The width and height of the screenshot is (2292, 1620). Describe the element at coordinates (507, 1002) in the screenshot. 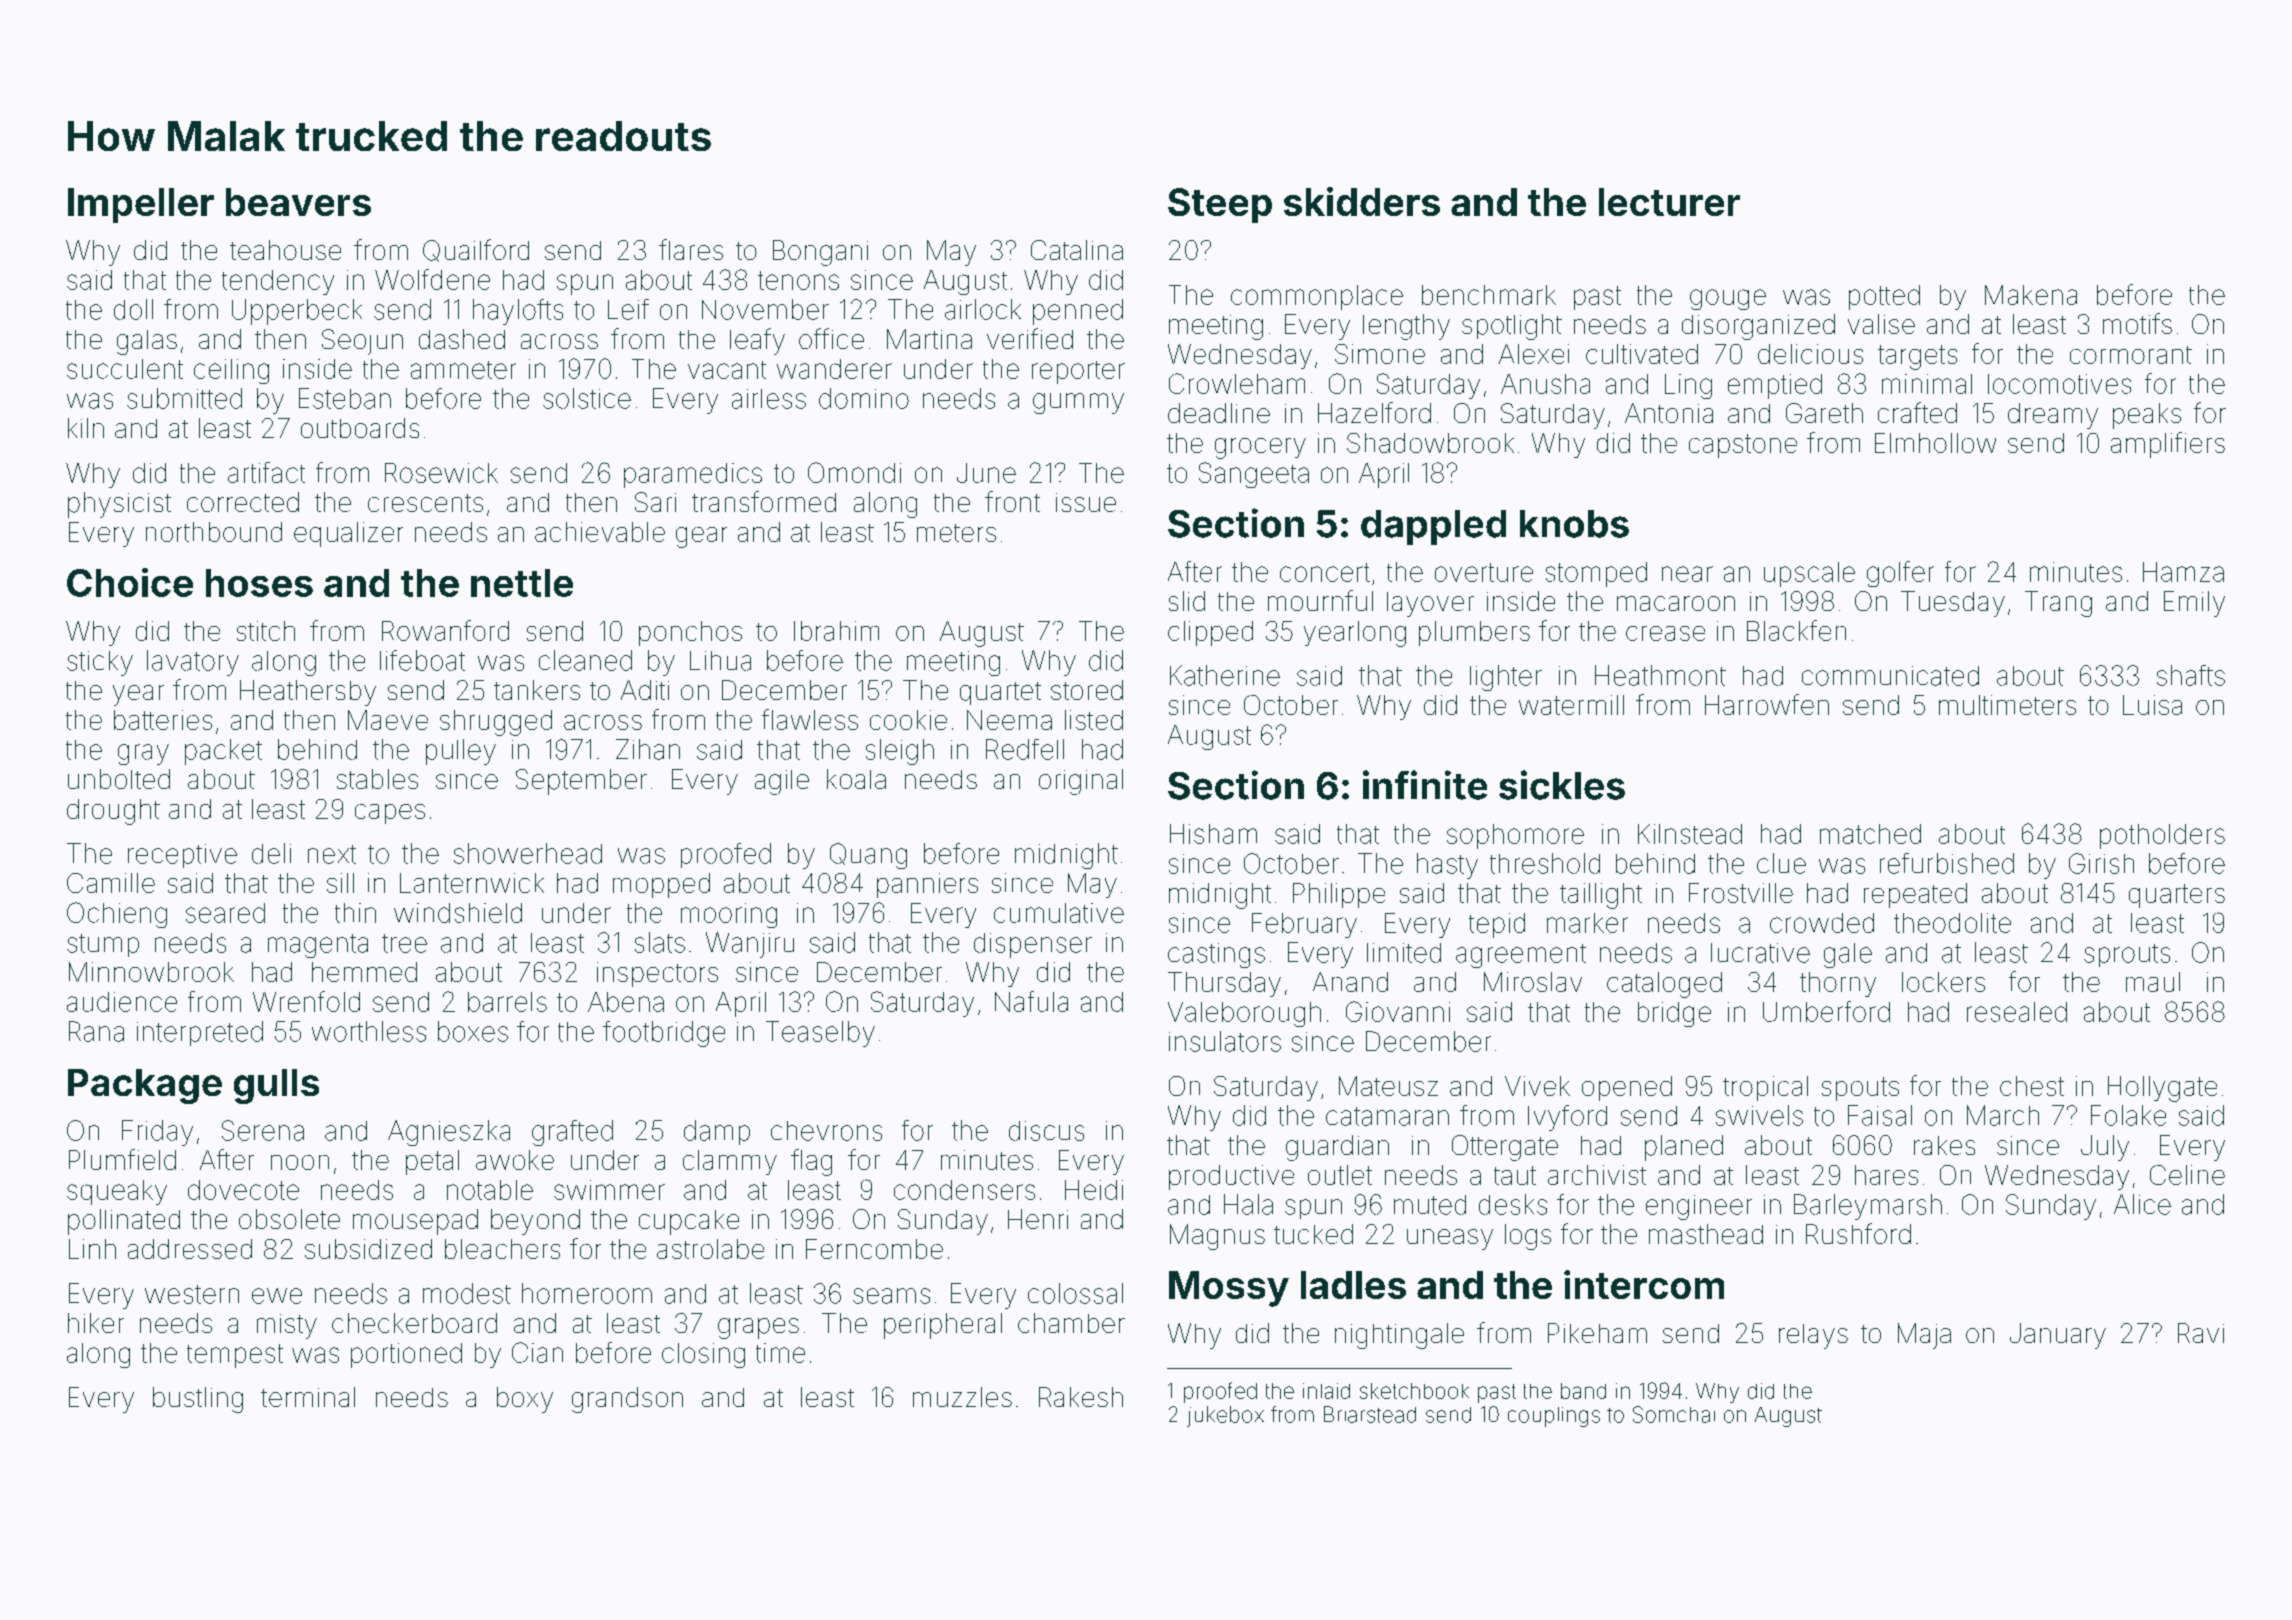

I see `barrels` at that location.
